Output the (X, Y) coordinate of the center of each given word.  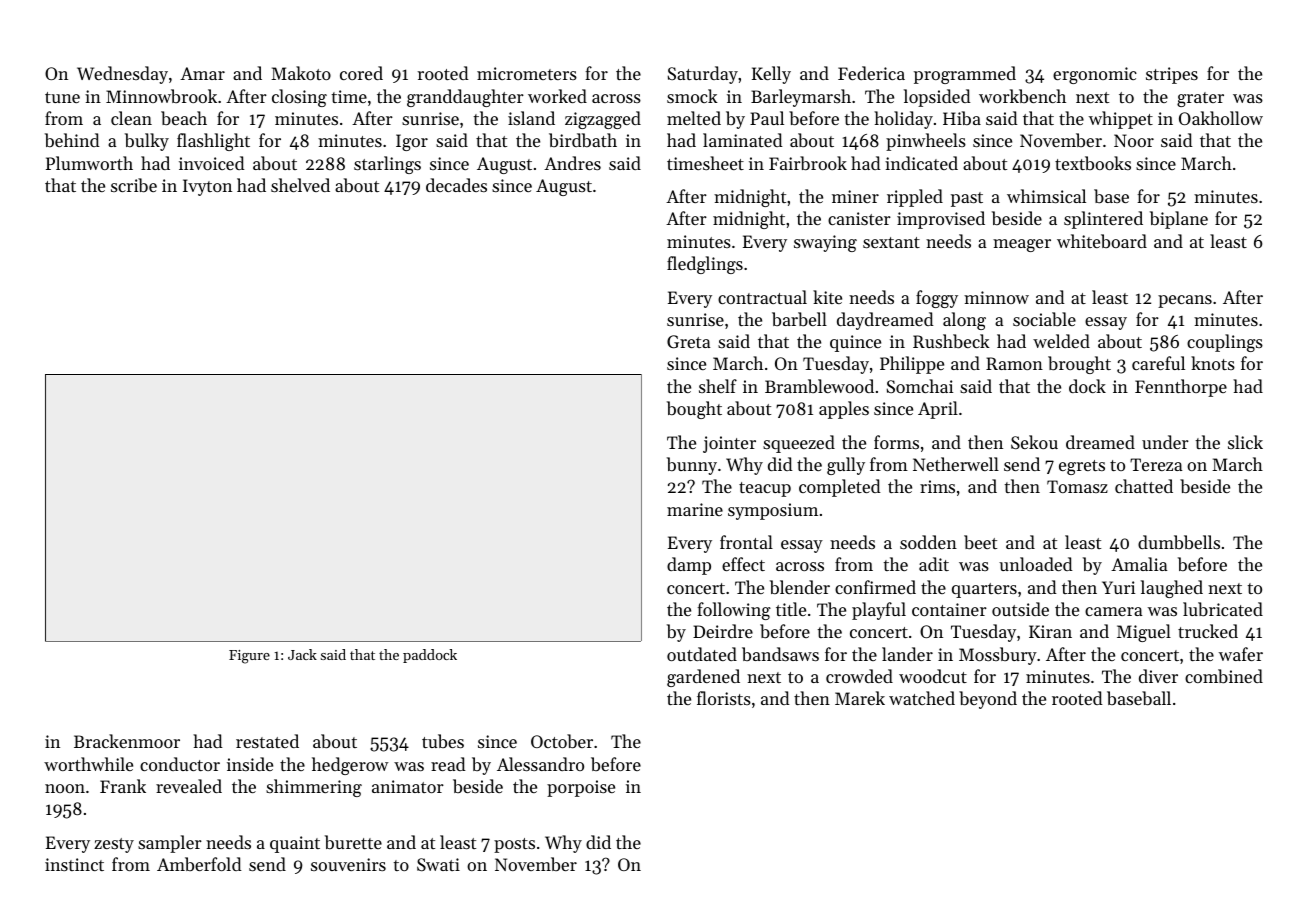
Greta (689, 341)
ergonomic (1095, 75)
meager (1022, 245)
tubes (443, 741)
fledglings (705, 265)
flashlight (213, 142)
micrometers (527, 73)
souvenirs (348, 864)
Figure (249, 657)
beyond (988, 700)
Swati (438, 864)
